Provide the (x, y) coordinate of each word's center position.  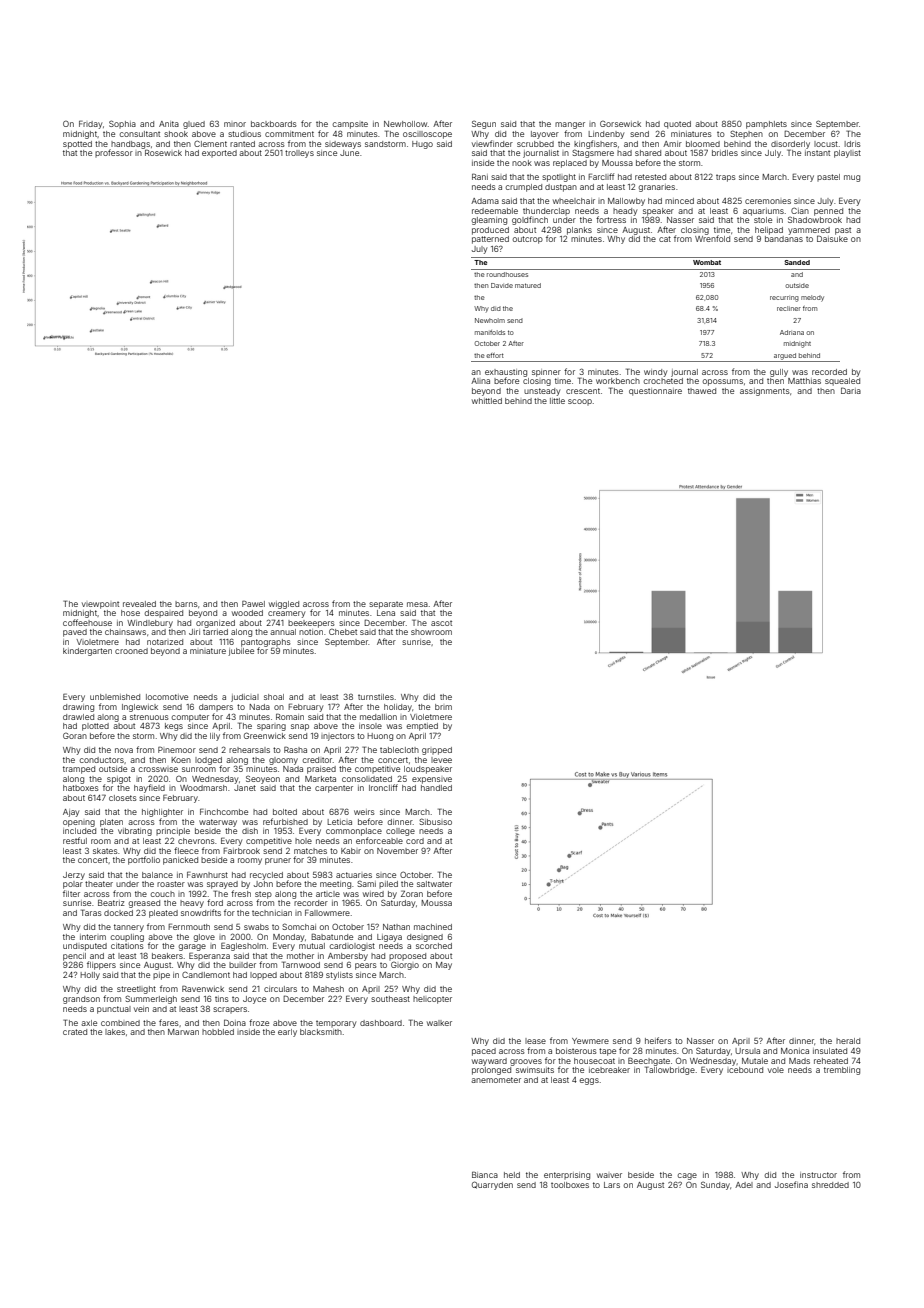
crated (75, 1032)
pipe (161, 976)
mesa (417, 604)
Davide (502, 285)
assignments (765, 392)
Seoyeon (263, 780)
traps (726, 178)
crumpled (523, 188)
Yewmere (590, 1041)
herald (848, 1041)
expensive (432, 780)
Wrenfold (712, 238)
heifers (658, 1040)
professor (114, 153)
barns (186, 604)
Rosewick (163, 153)
